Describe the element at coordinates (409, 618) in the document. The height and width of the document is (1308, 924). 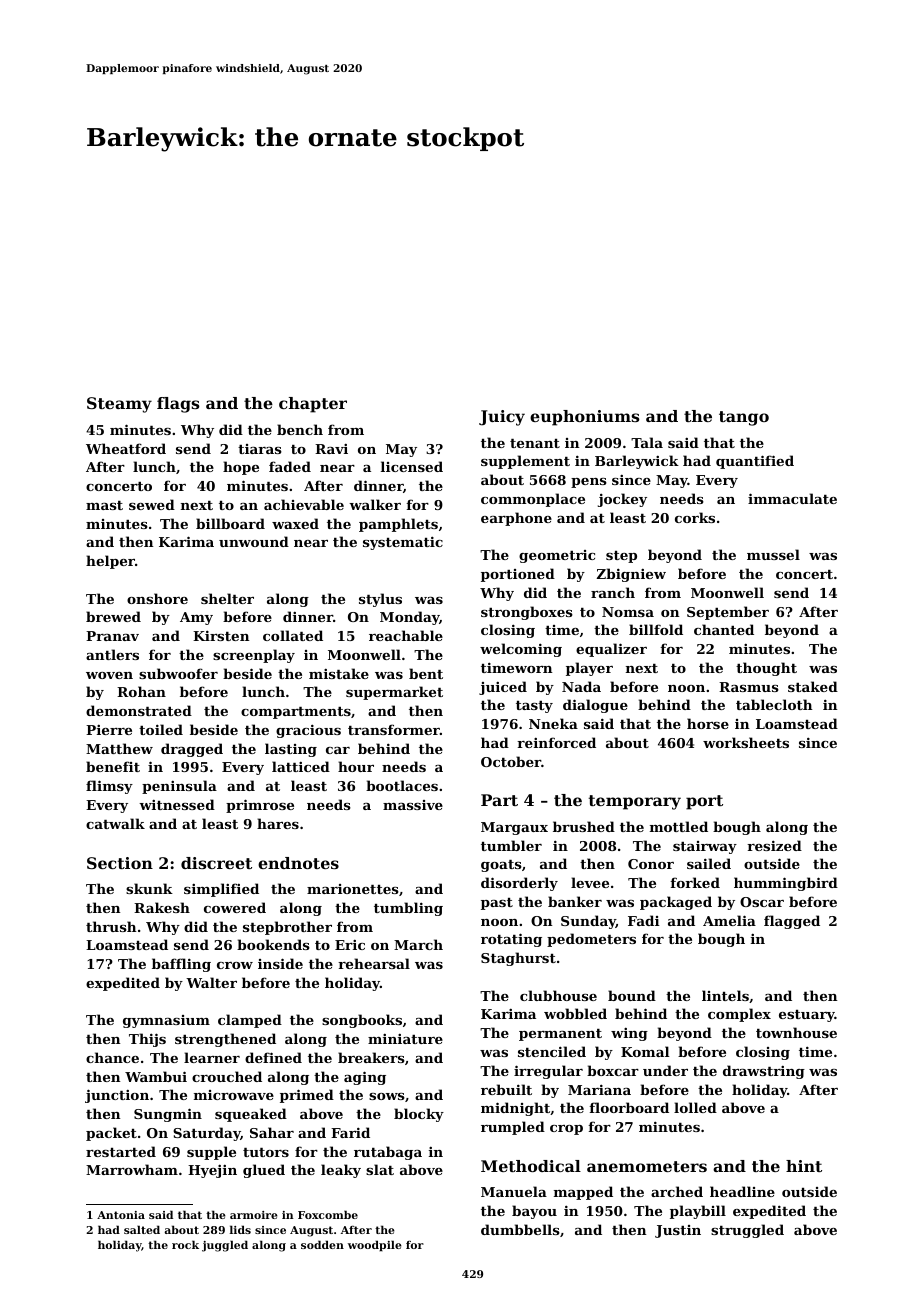
I see `Monday` at that location.
